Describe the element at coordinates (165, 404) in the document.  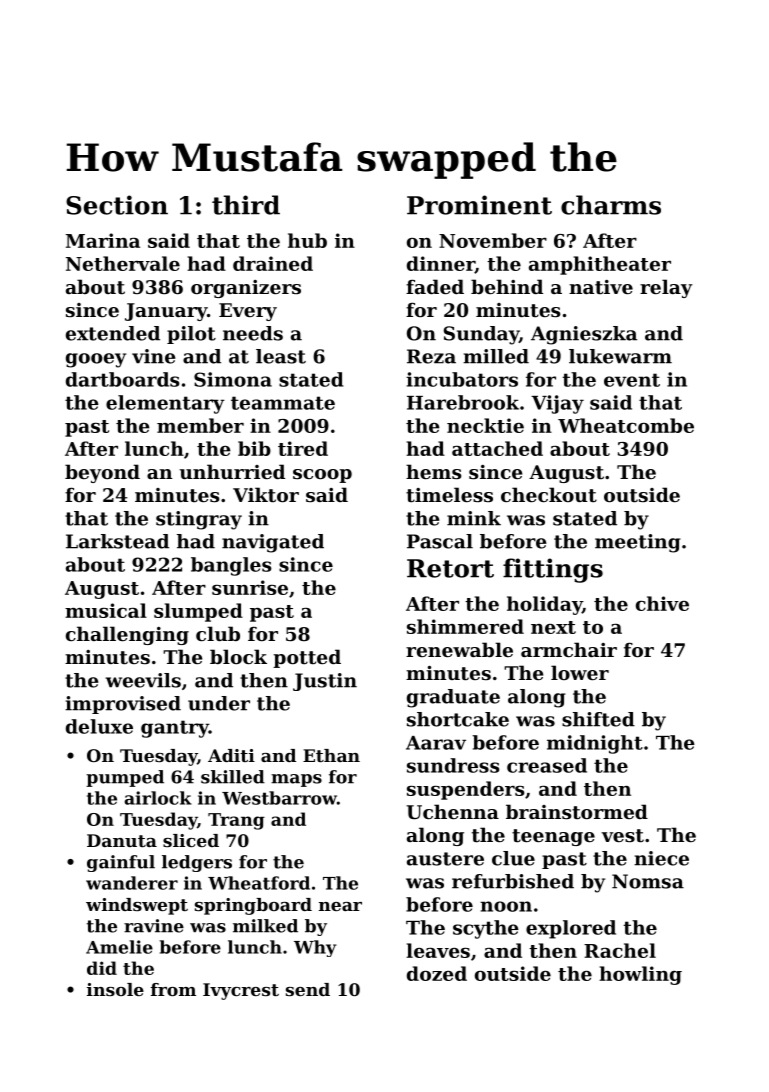
I see `elementary` at that location.
